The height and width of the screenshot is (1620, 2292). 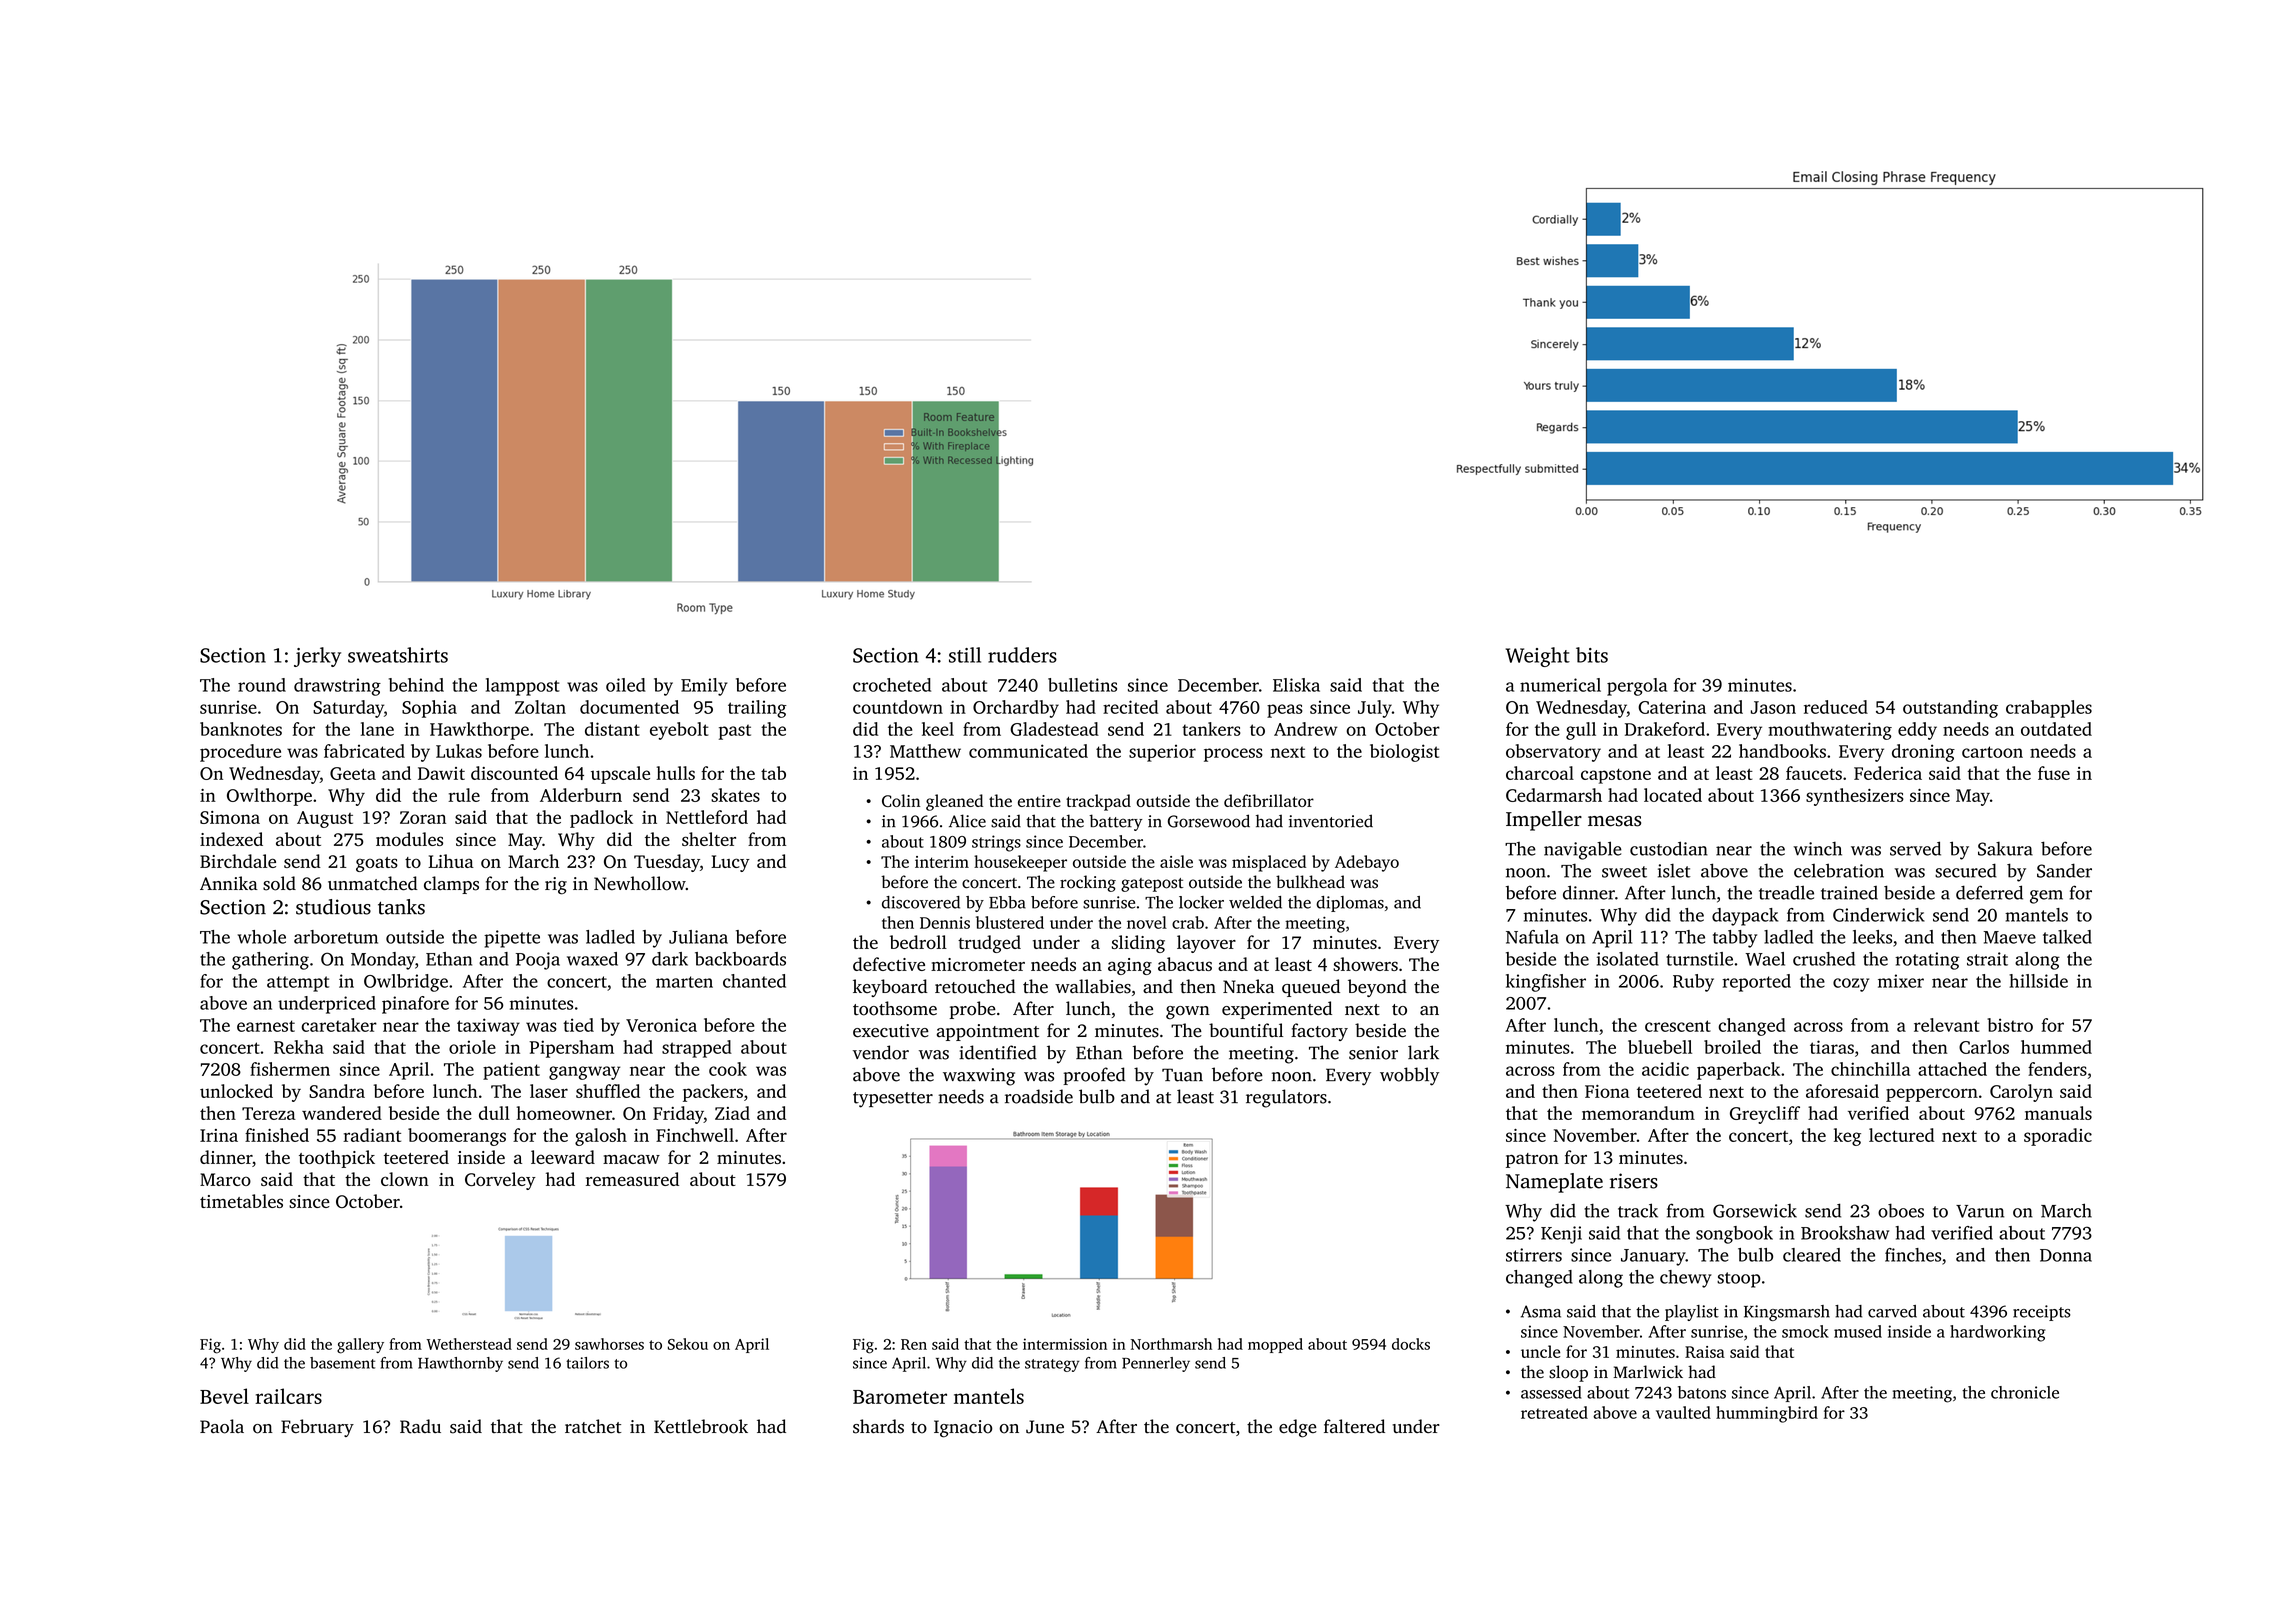 What do you see at coordinates (1022, 655) in the screenshot?
I see `rudders` at bounding box center [1022, 655].
